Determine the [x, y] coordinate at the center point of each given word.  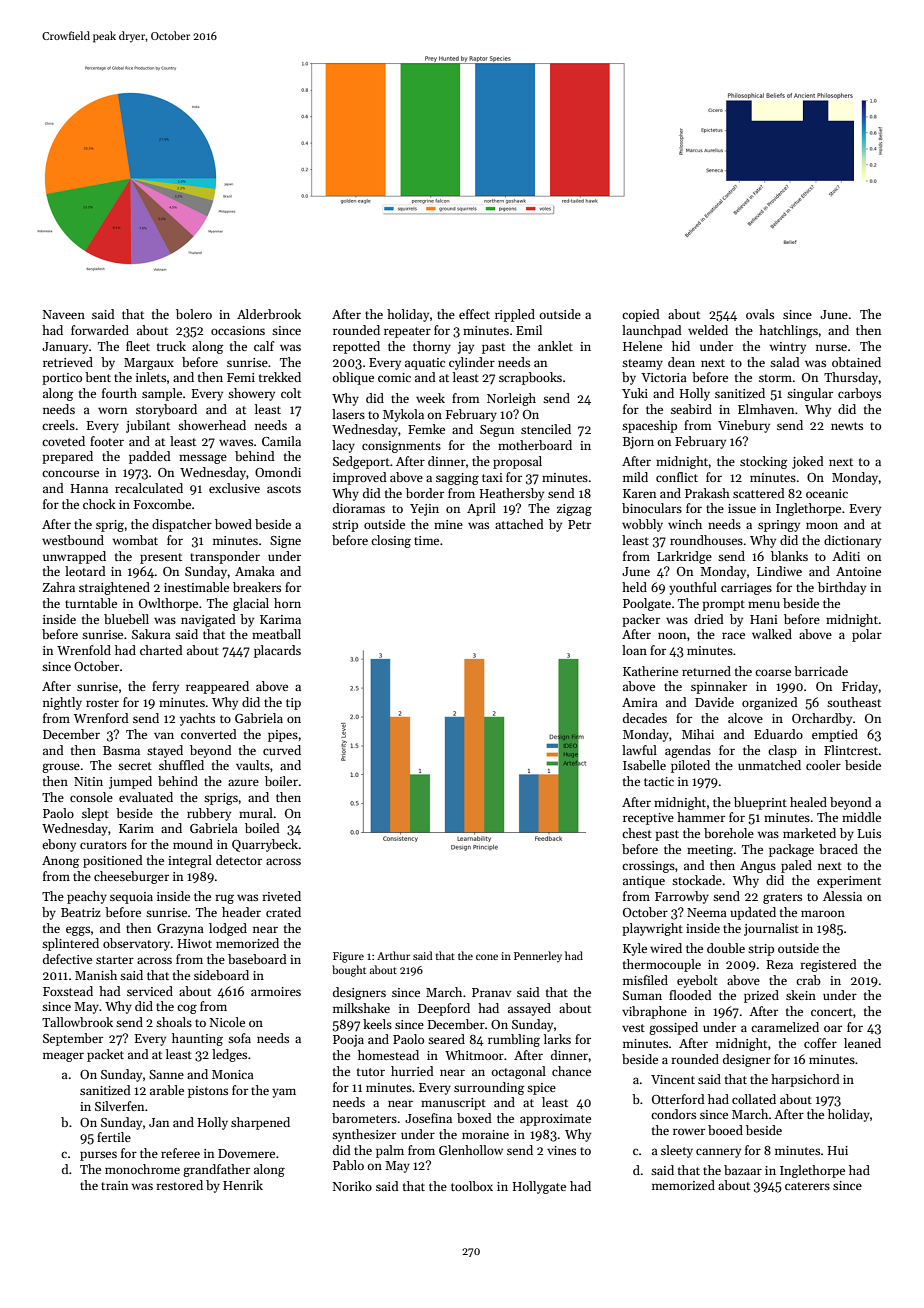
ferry [165, 687]
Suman [642, 995]
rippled [515, 315]
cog [187, 1009]
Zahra [59, 587]
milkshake [361, 1008]
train [114, 1185]
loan [634, 650]
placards [277, 651]
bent [98, 377]
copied [641, 315]
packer [641, 620]
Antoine [858, 571]
